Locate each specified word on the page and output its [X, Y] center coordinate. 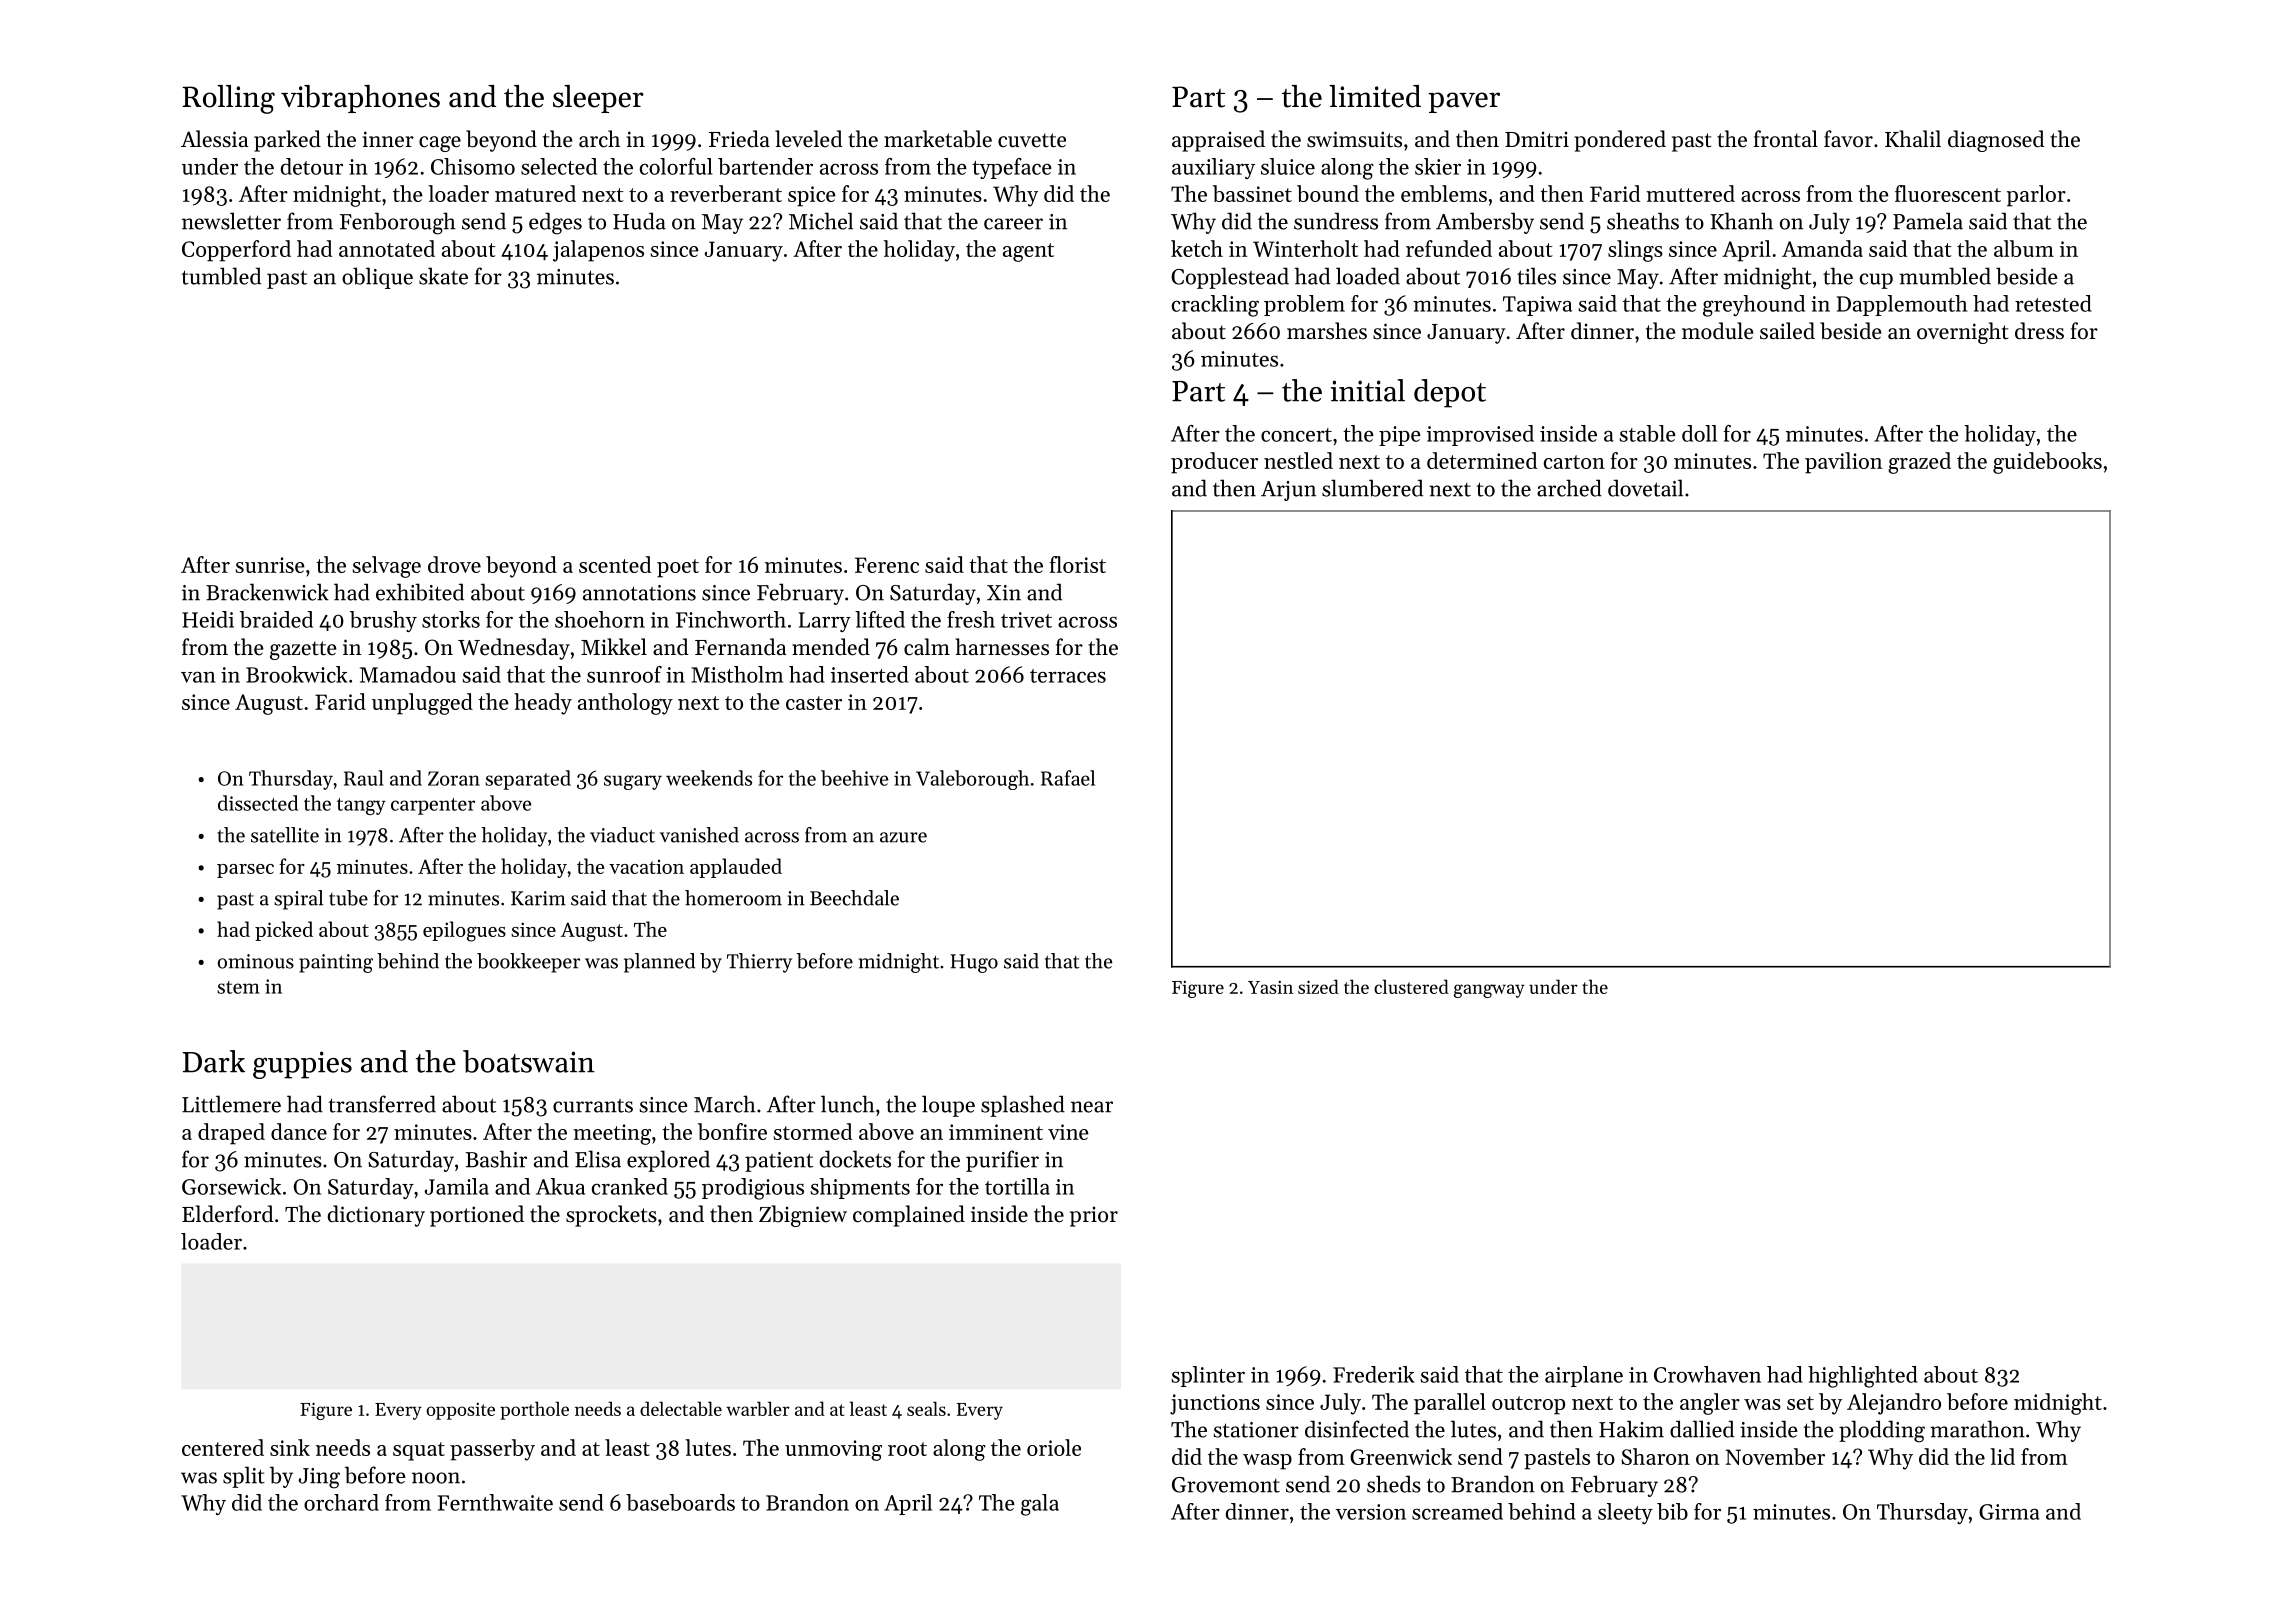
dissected [258, 803]
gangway [1489, 991]
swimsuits [1354, 139]
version [1371, 1512]
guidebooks [2047, 463]
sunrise [270, 565]
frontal [1786, 139]
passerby [492, 1450]
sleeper [598, 99]
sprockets [611, 1216]
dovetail [1645, 488]
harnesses [1002, 647]
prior [1094, 1216]
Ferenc [887, 565]
